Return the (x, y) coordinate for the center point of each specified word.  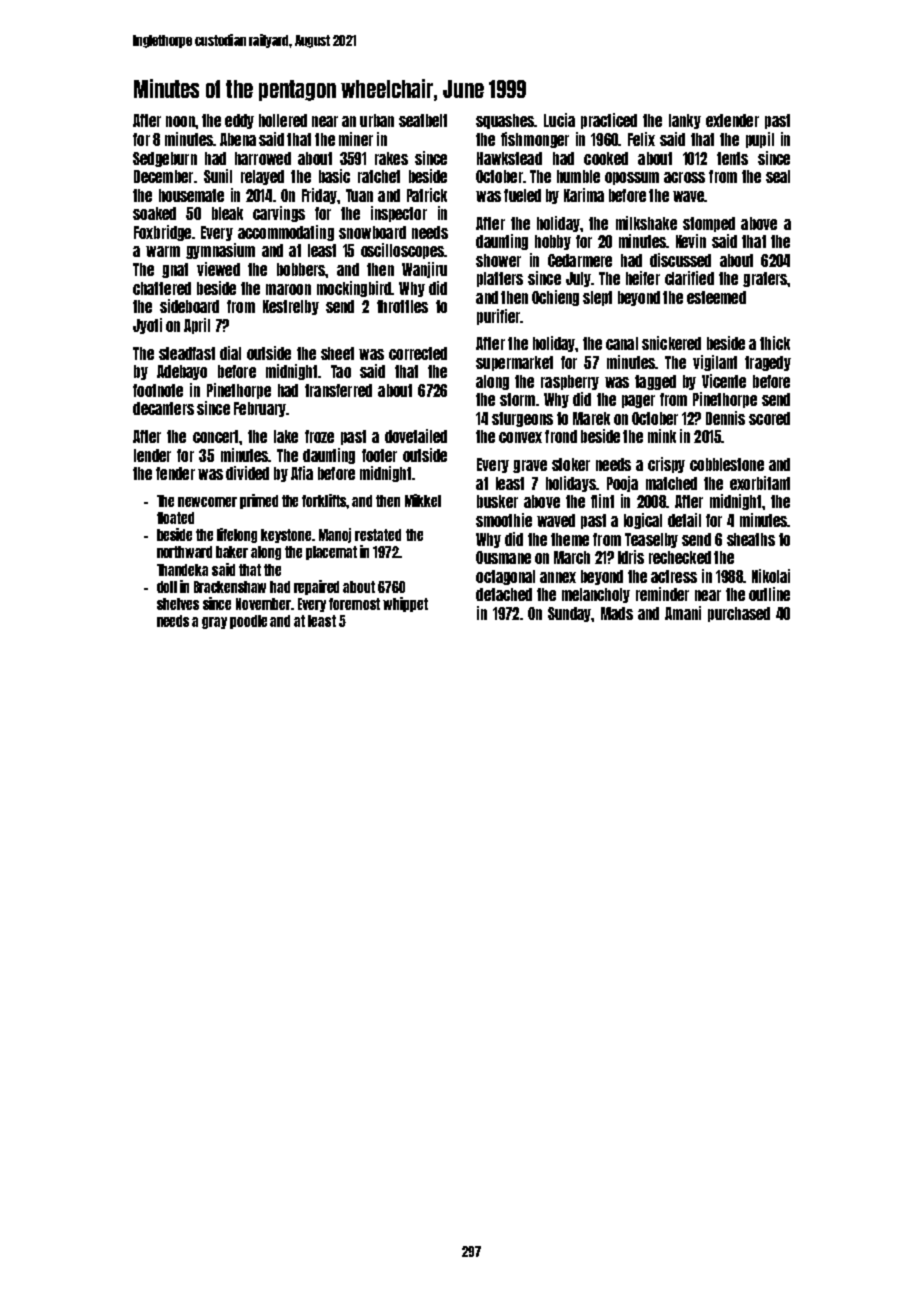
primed (259, 501)
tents (732, 158)
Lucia (559, 120)
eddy (239, 121)
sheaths (751, 539)
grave (530, 466)
